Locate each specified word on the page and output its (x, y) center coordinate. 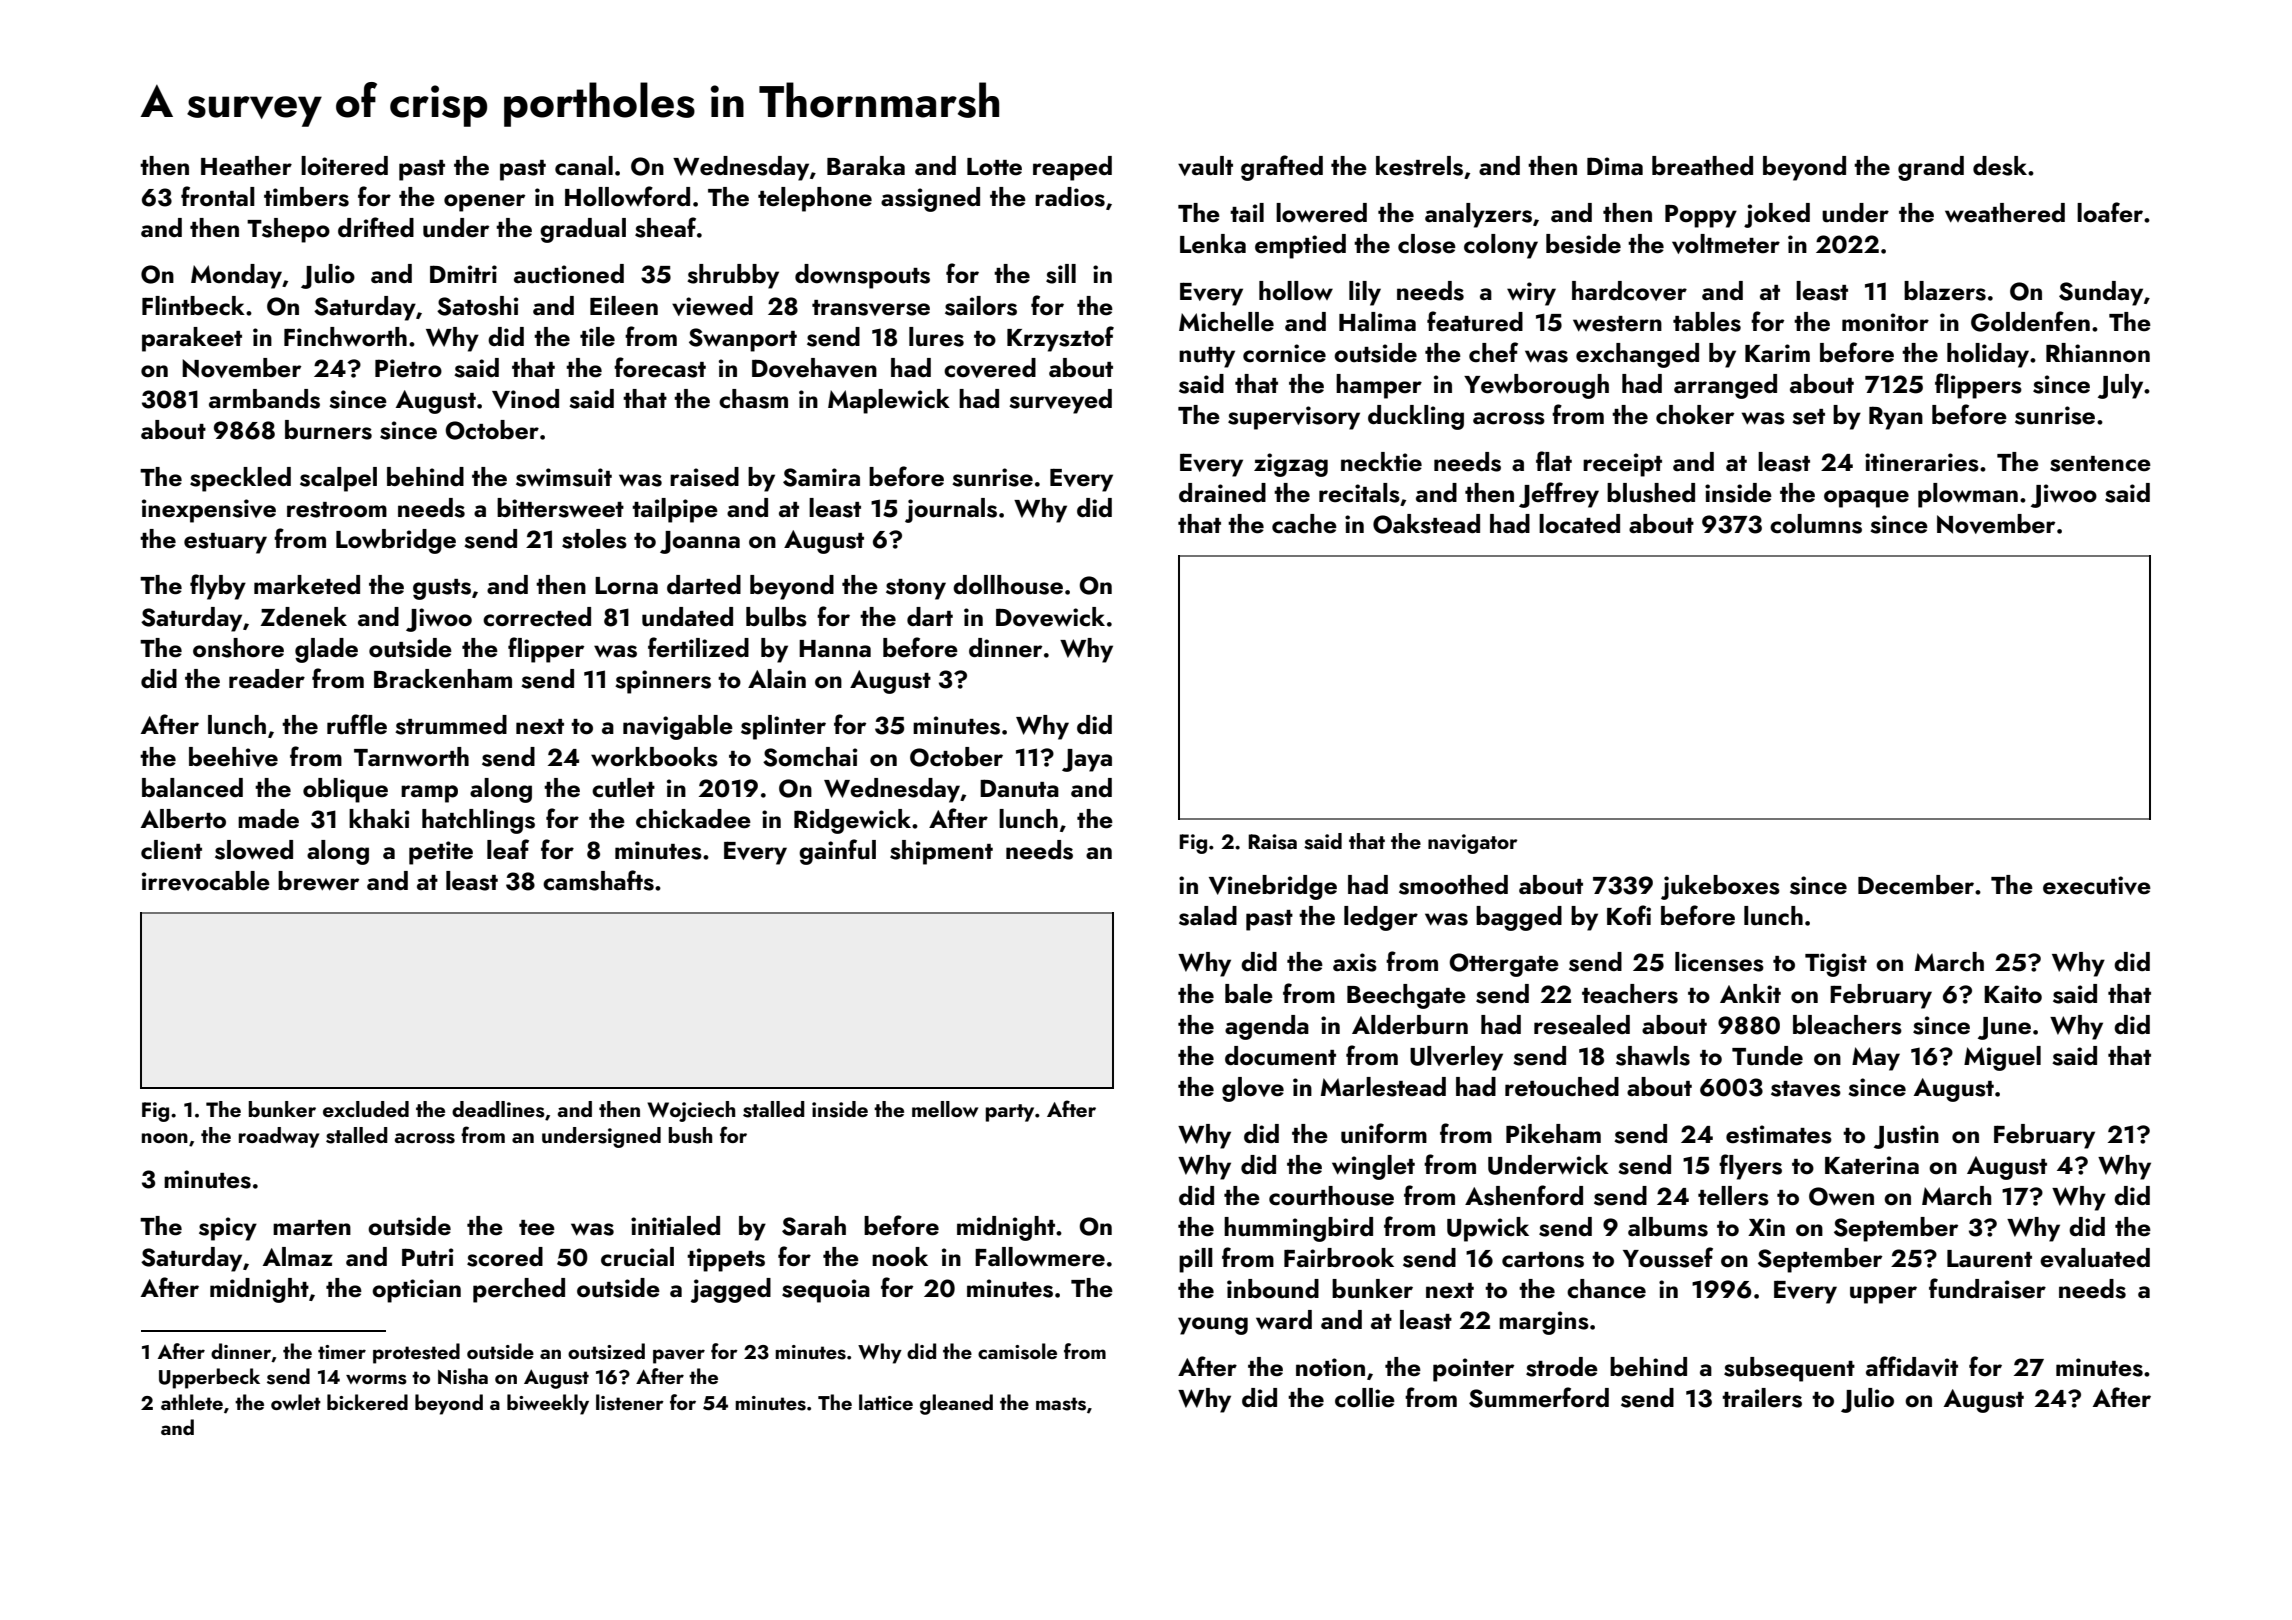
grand (1931, 168)
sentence (2100, 464)
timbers (306, 197)
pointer (1473, 1370)
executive (2097, 885)
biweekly (548, 1404)
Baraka (866, 165)
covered (990, 368)
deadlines (498, 1109)
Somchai (810, 757)
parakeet (192, 339)
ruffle (357, 724)
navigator (1473, 844)
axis (1355, 962)
